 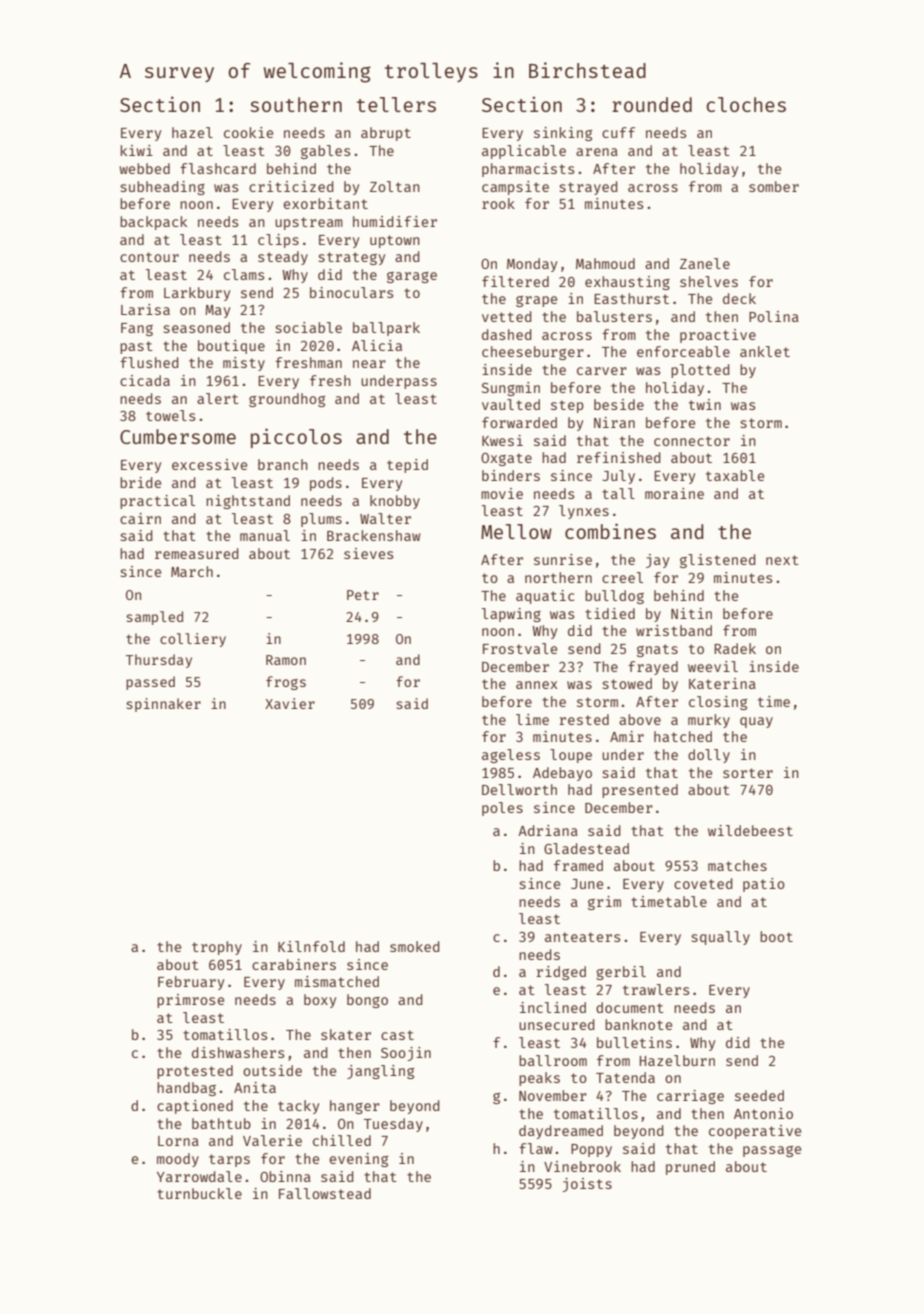 What do you see at coordinates (618, 132) in the screenshot?
I see `cuff` at bounding box center [618, 132].
